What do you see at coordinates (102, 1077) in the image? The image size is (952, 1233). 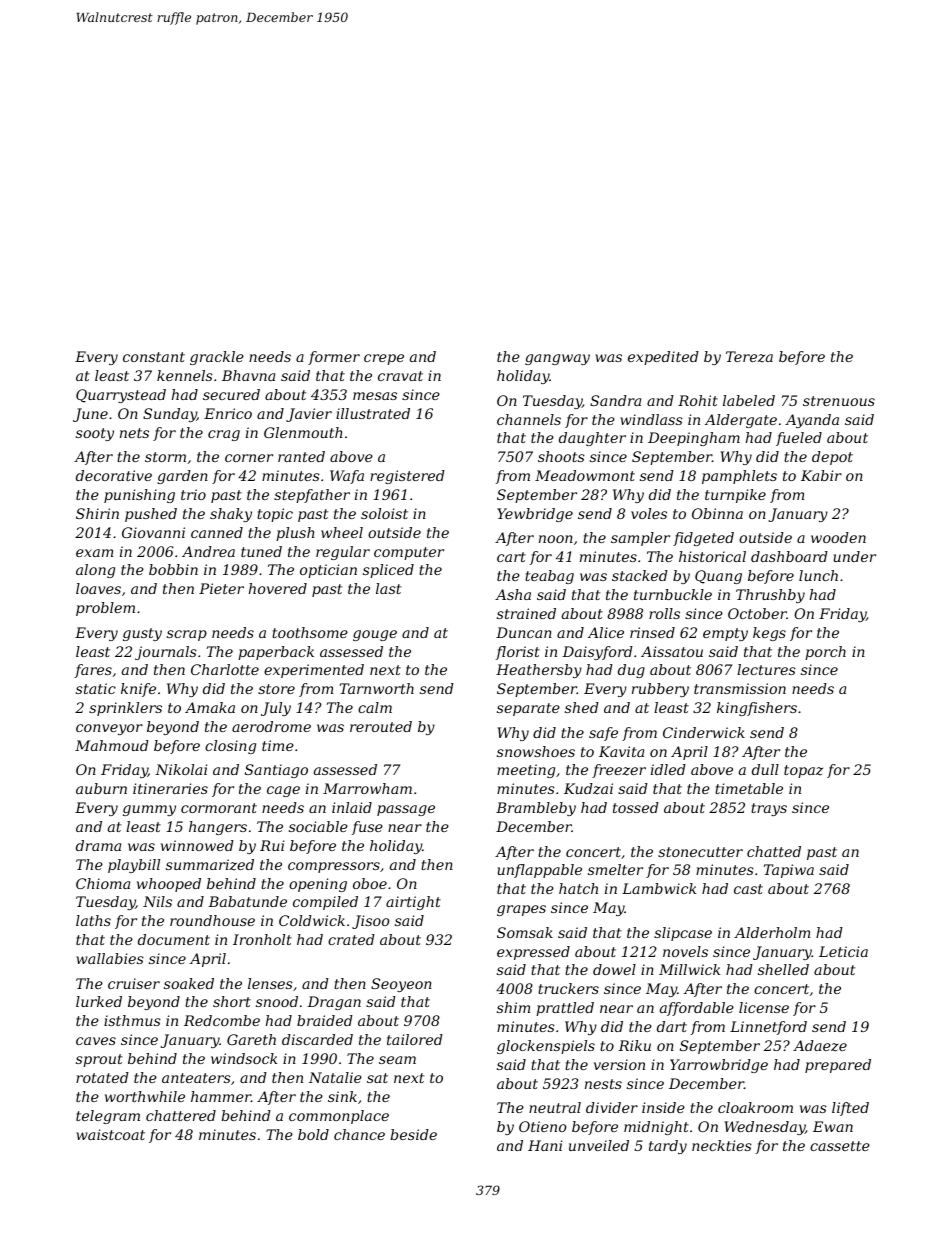 I see `rotated` at bounding box center [102, 1077].
